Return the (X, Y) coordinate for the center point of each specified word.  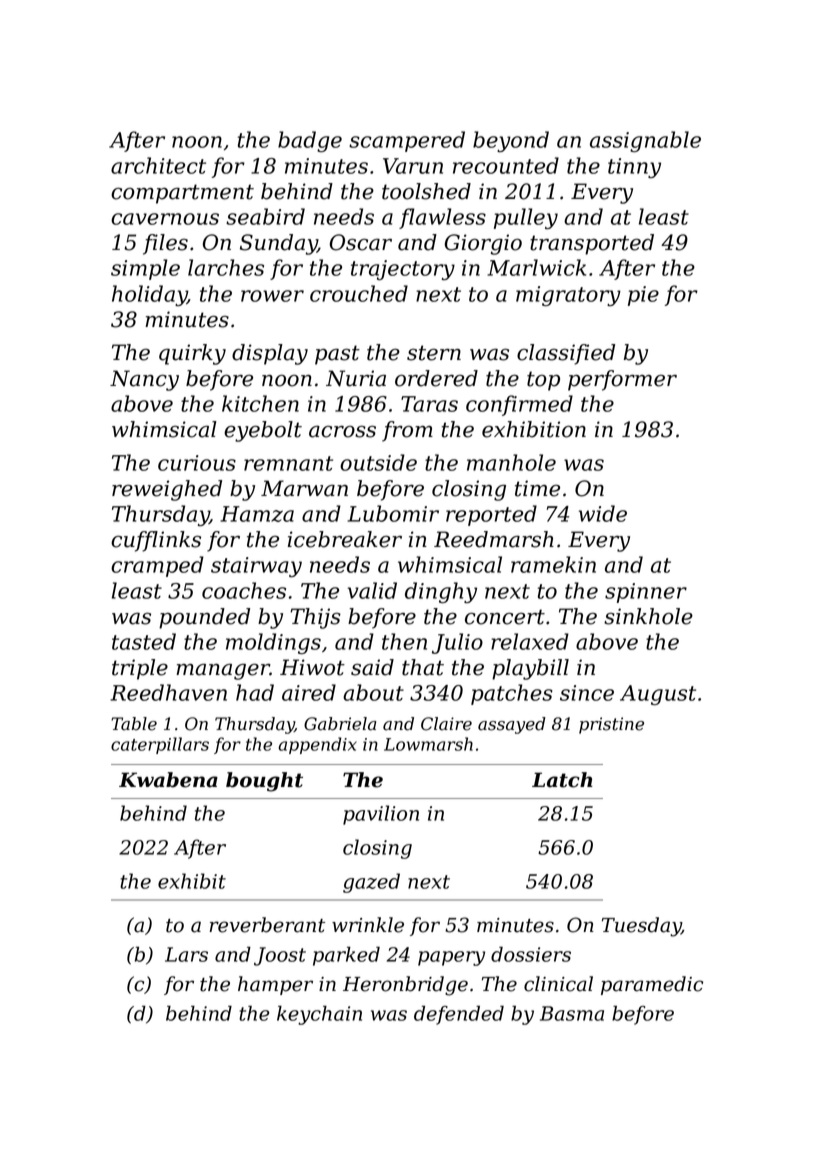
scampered (407, 141)
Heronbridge (405, 986)
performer (622, 380)
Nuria (356, 378)
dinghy (441, 592)
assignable (645, 141)
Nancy (144, 380)
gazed (371, 883)
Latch (562, 780)
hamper (275, 985)
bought (264, 782)
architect (158, 165)
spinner (646, 593)
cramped (157, 566)
